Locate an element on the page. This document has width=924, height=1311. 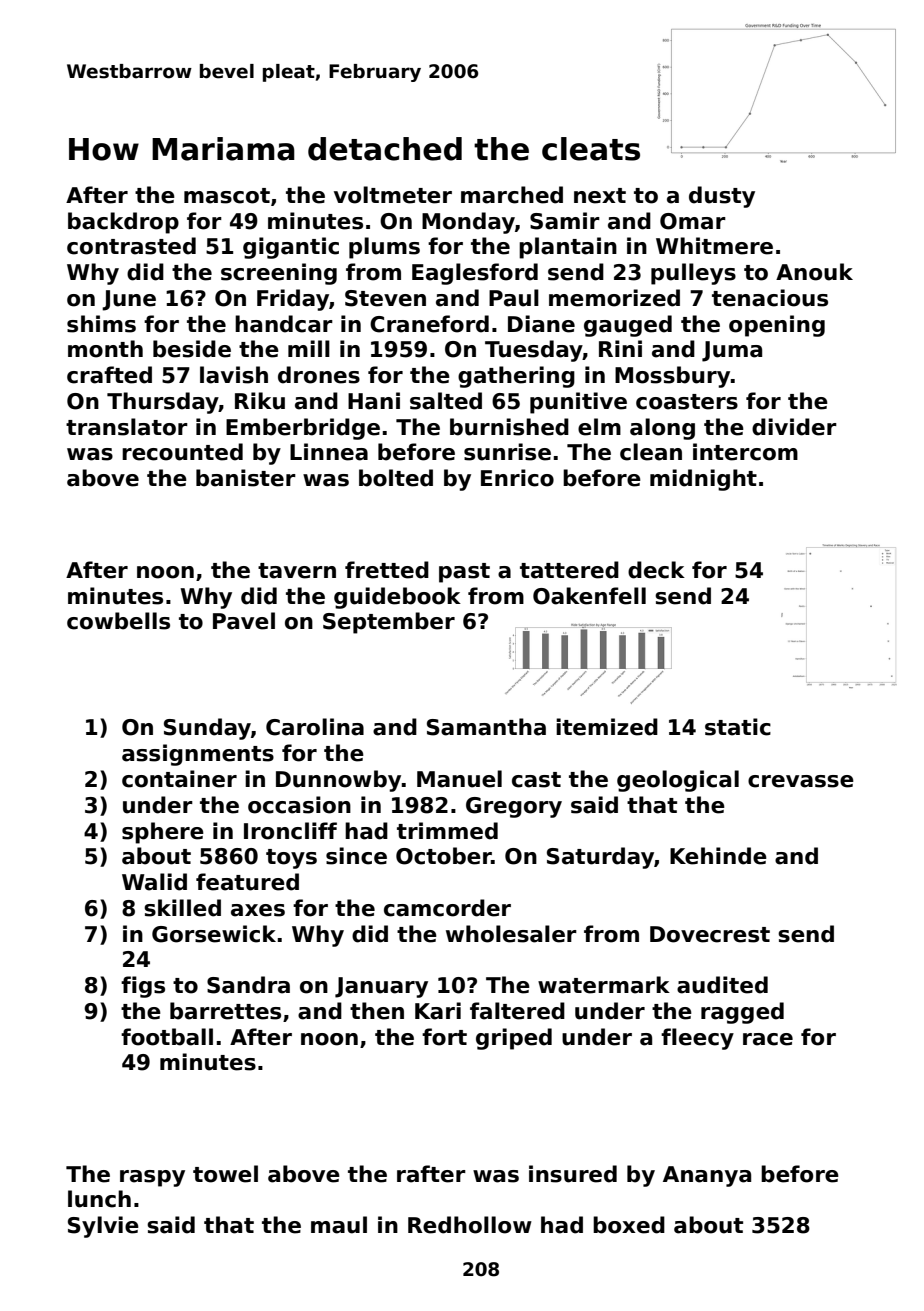
dusty is located at coordinates (722, 197).
